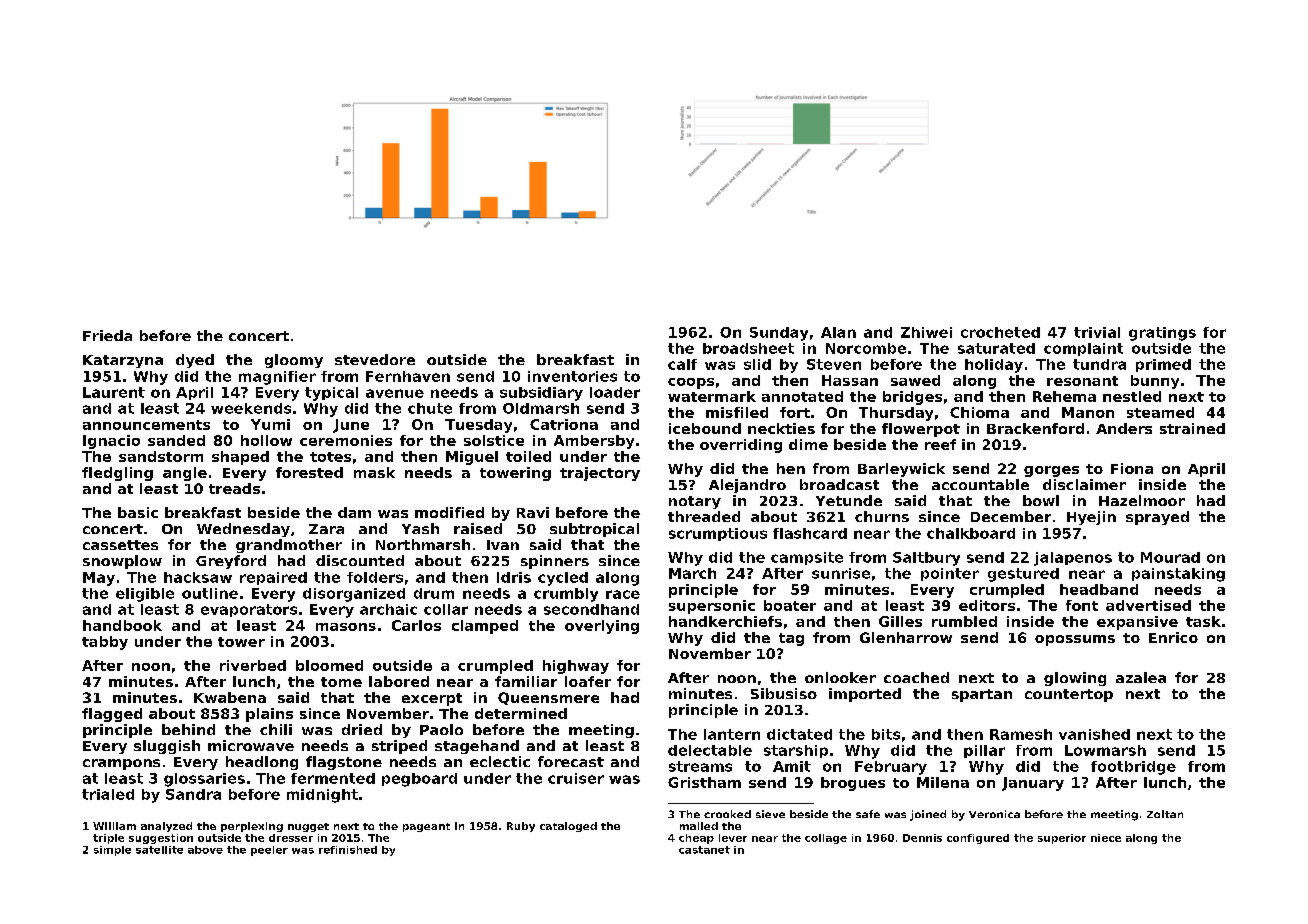 Image resolution: width=1308 pixels, height=924 pixels. Describe the element at coordinates (123, 361) in the screenshot. I see `Katarzyna` at that location.
